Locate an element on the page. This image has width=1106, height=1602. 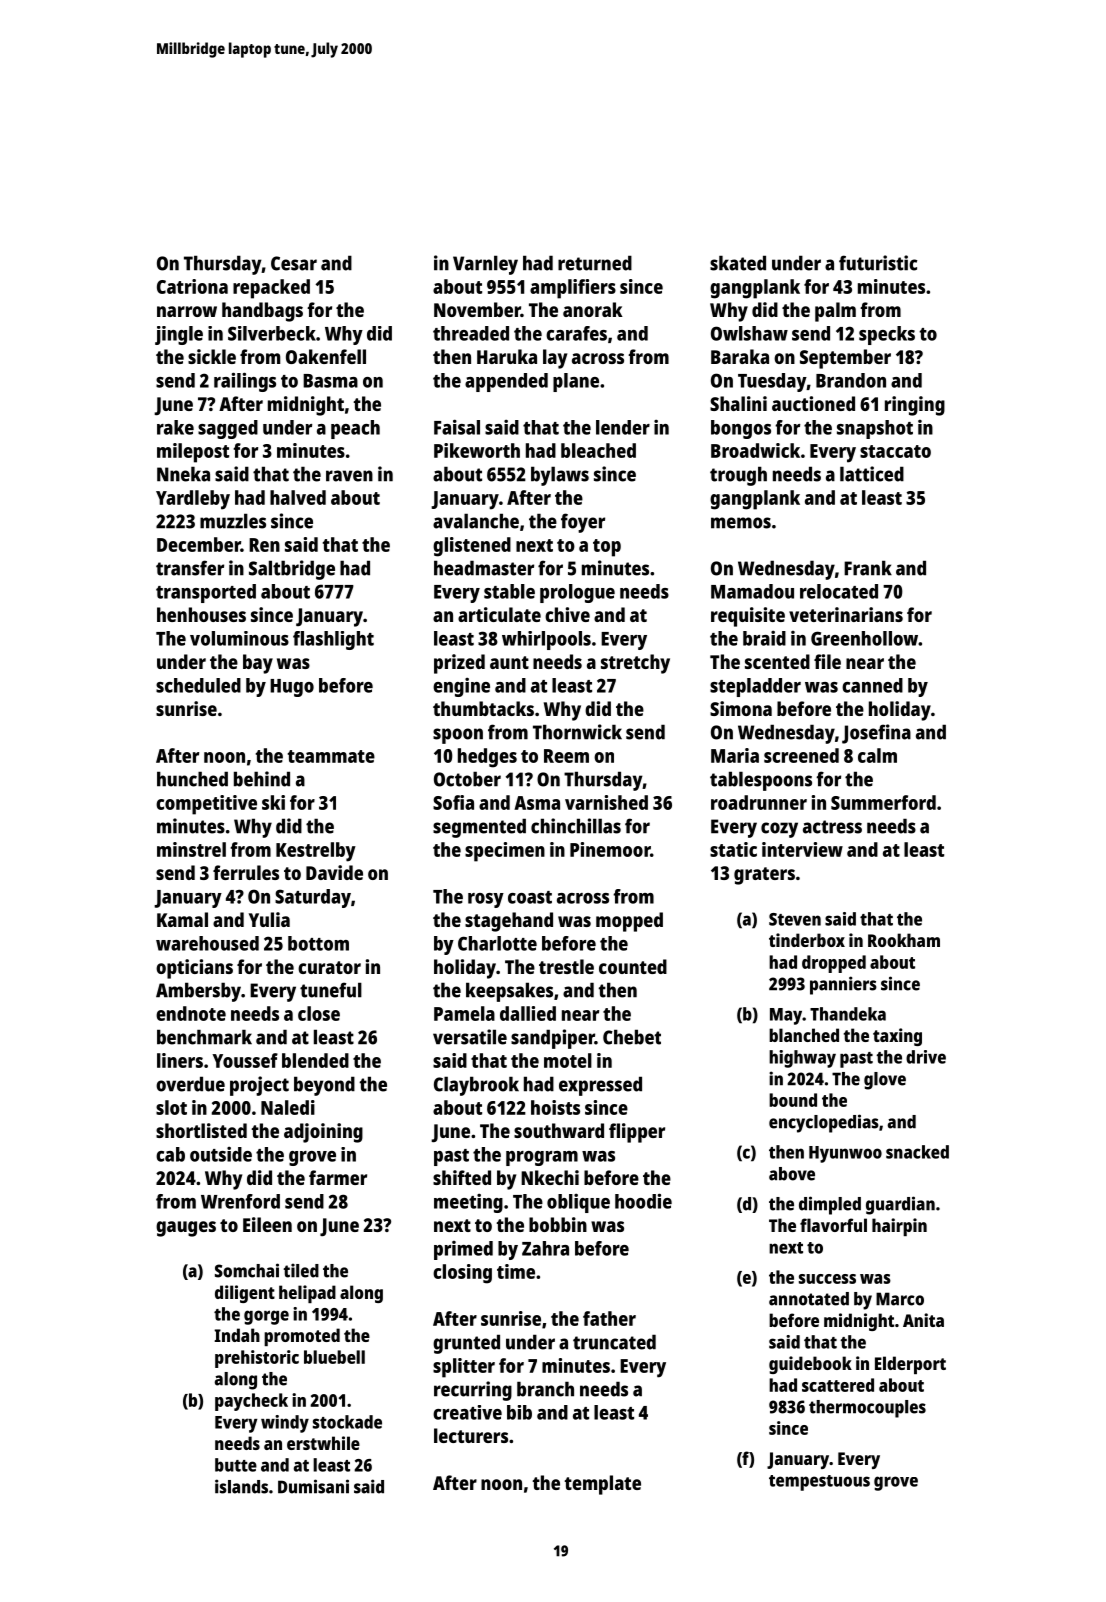
transfer is located at coordinates (190, 568).
